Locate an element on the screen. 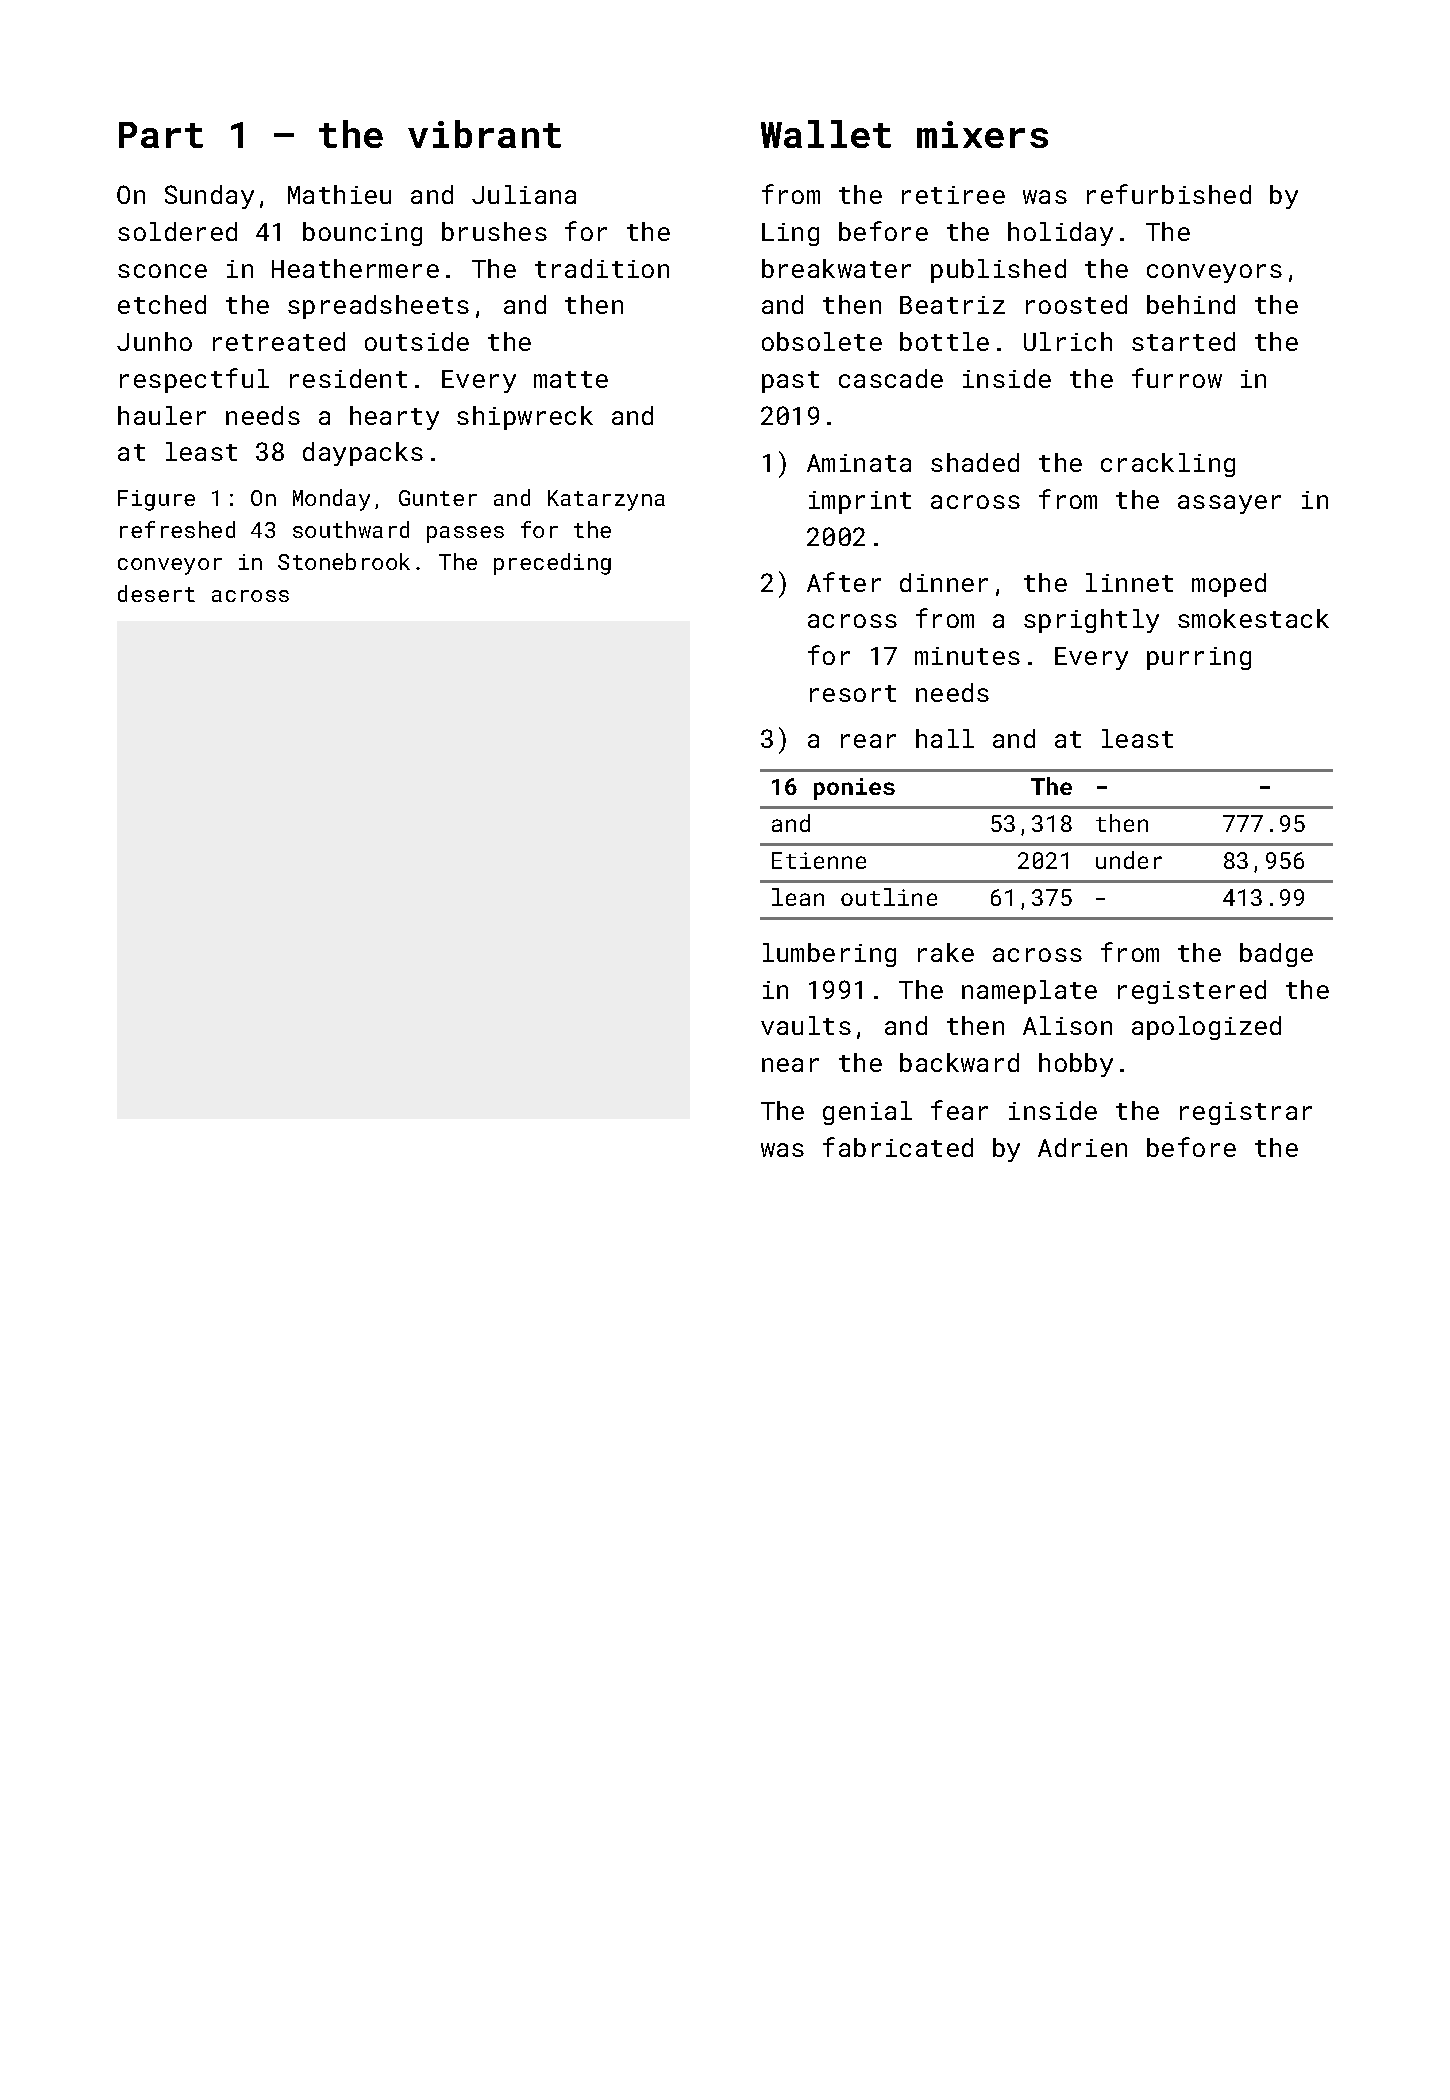 This screenshot has height=2100, width=1450. near is located at coordinates (790, 1065).
